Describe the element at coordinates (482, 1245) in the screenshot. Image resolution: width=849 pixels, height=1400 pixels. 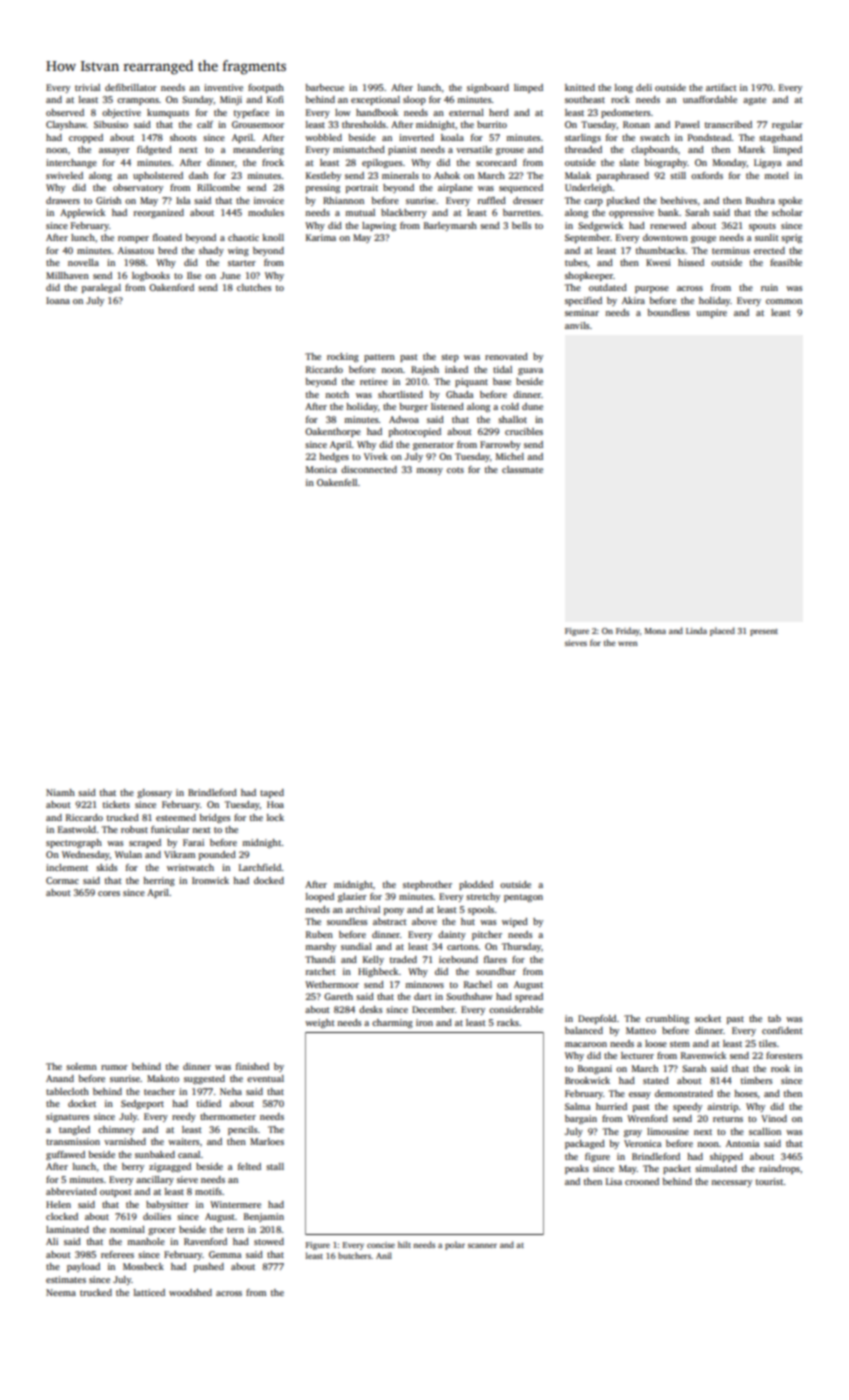
I see `scanner` at that location.
